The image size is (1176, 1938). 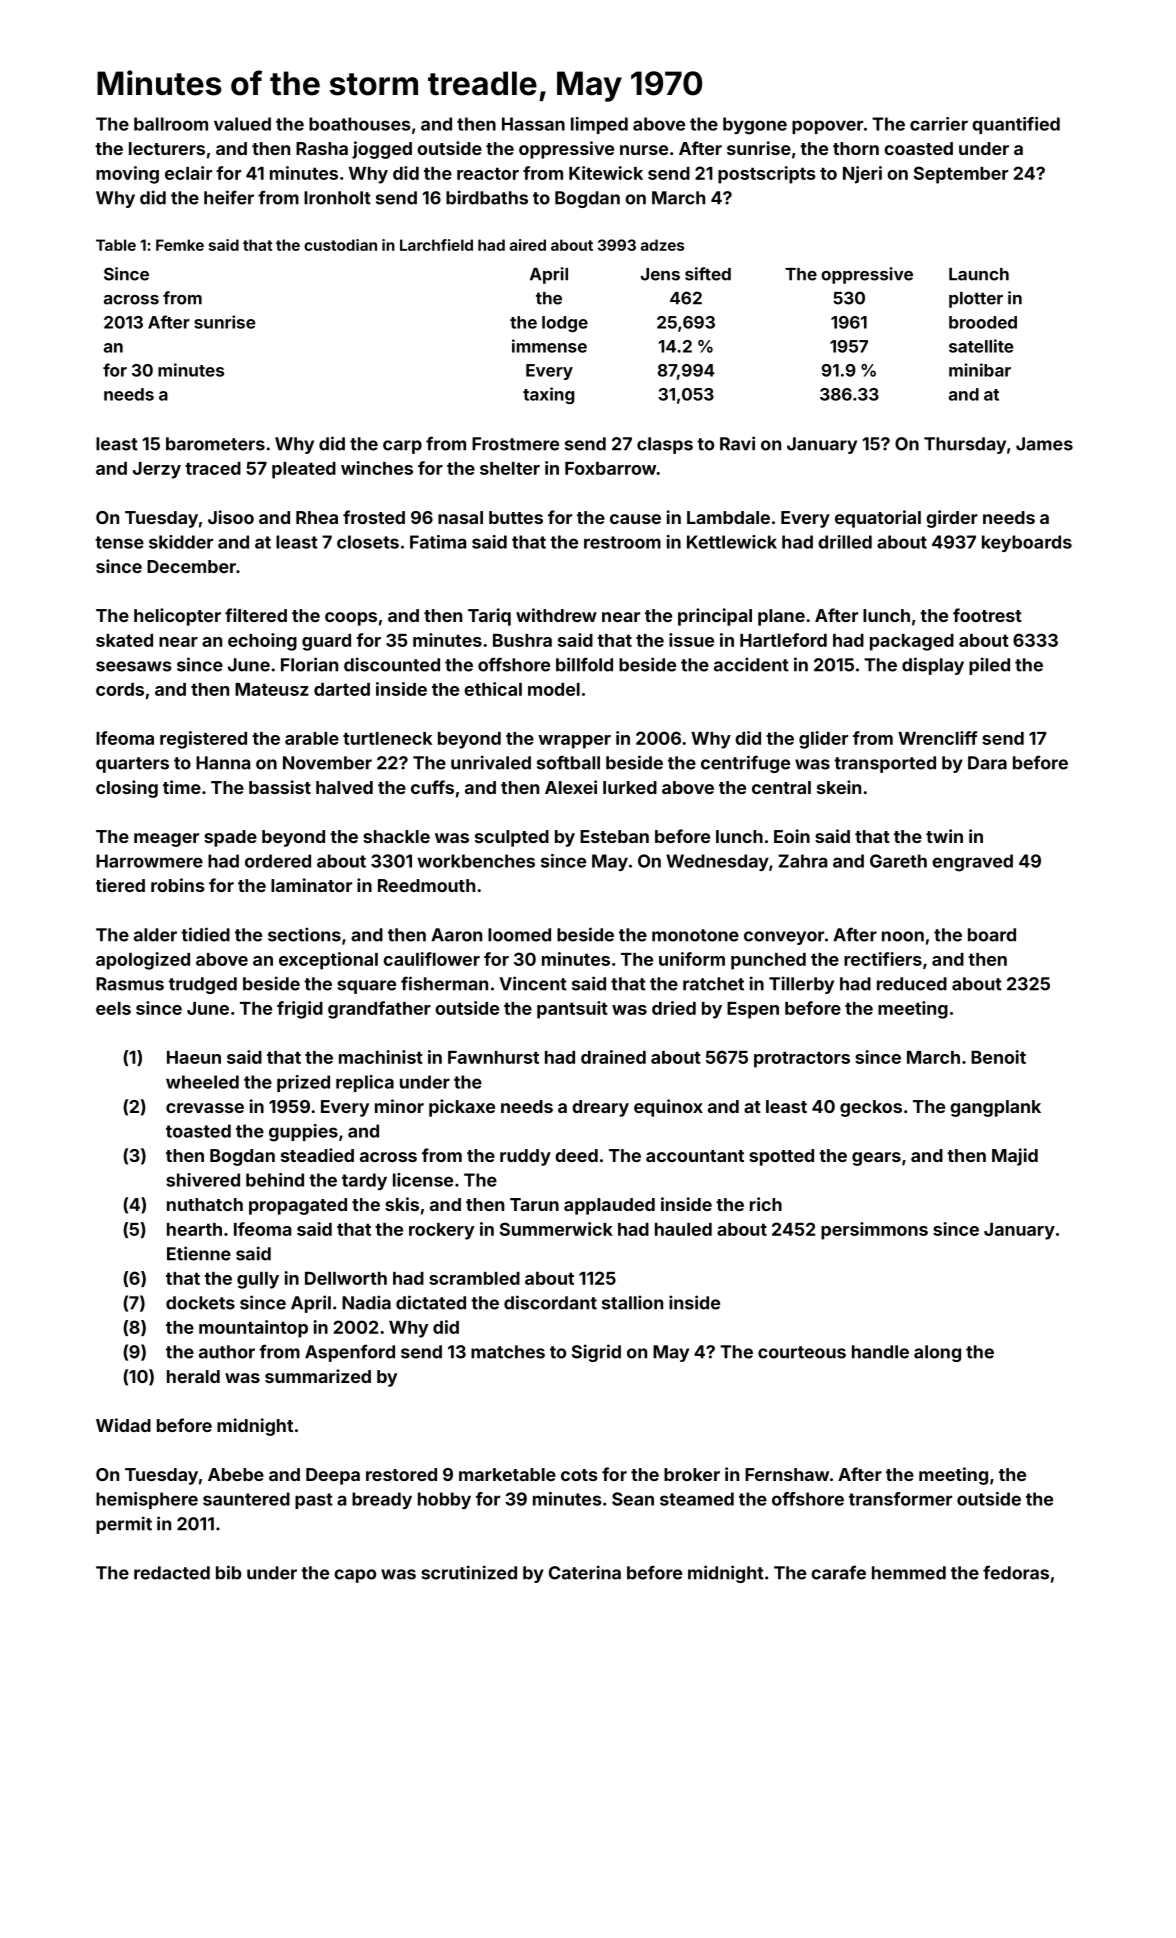 What do you see at coordinates (767, 175) in the image?
I see `postscripts` at bounding box center [767, 175].
